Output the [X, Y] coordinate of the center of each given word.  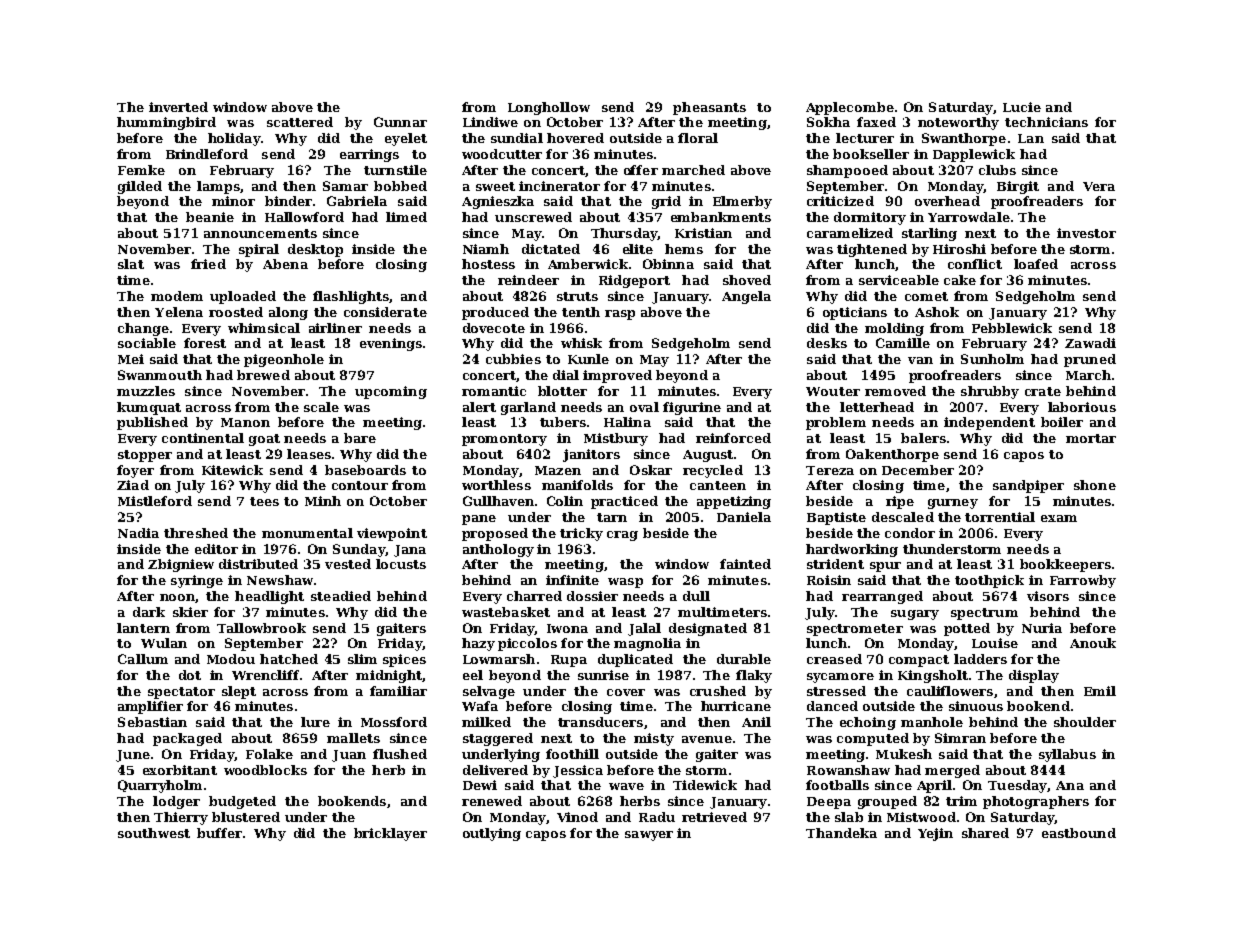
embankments [721, 217]
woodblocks [265, 770]
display [1034, 676]
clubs [997, 170]
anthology [498, 550]
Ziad [133, 485]
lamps [218, 187]
